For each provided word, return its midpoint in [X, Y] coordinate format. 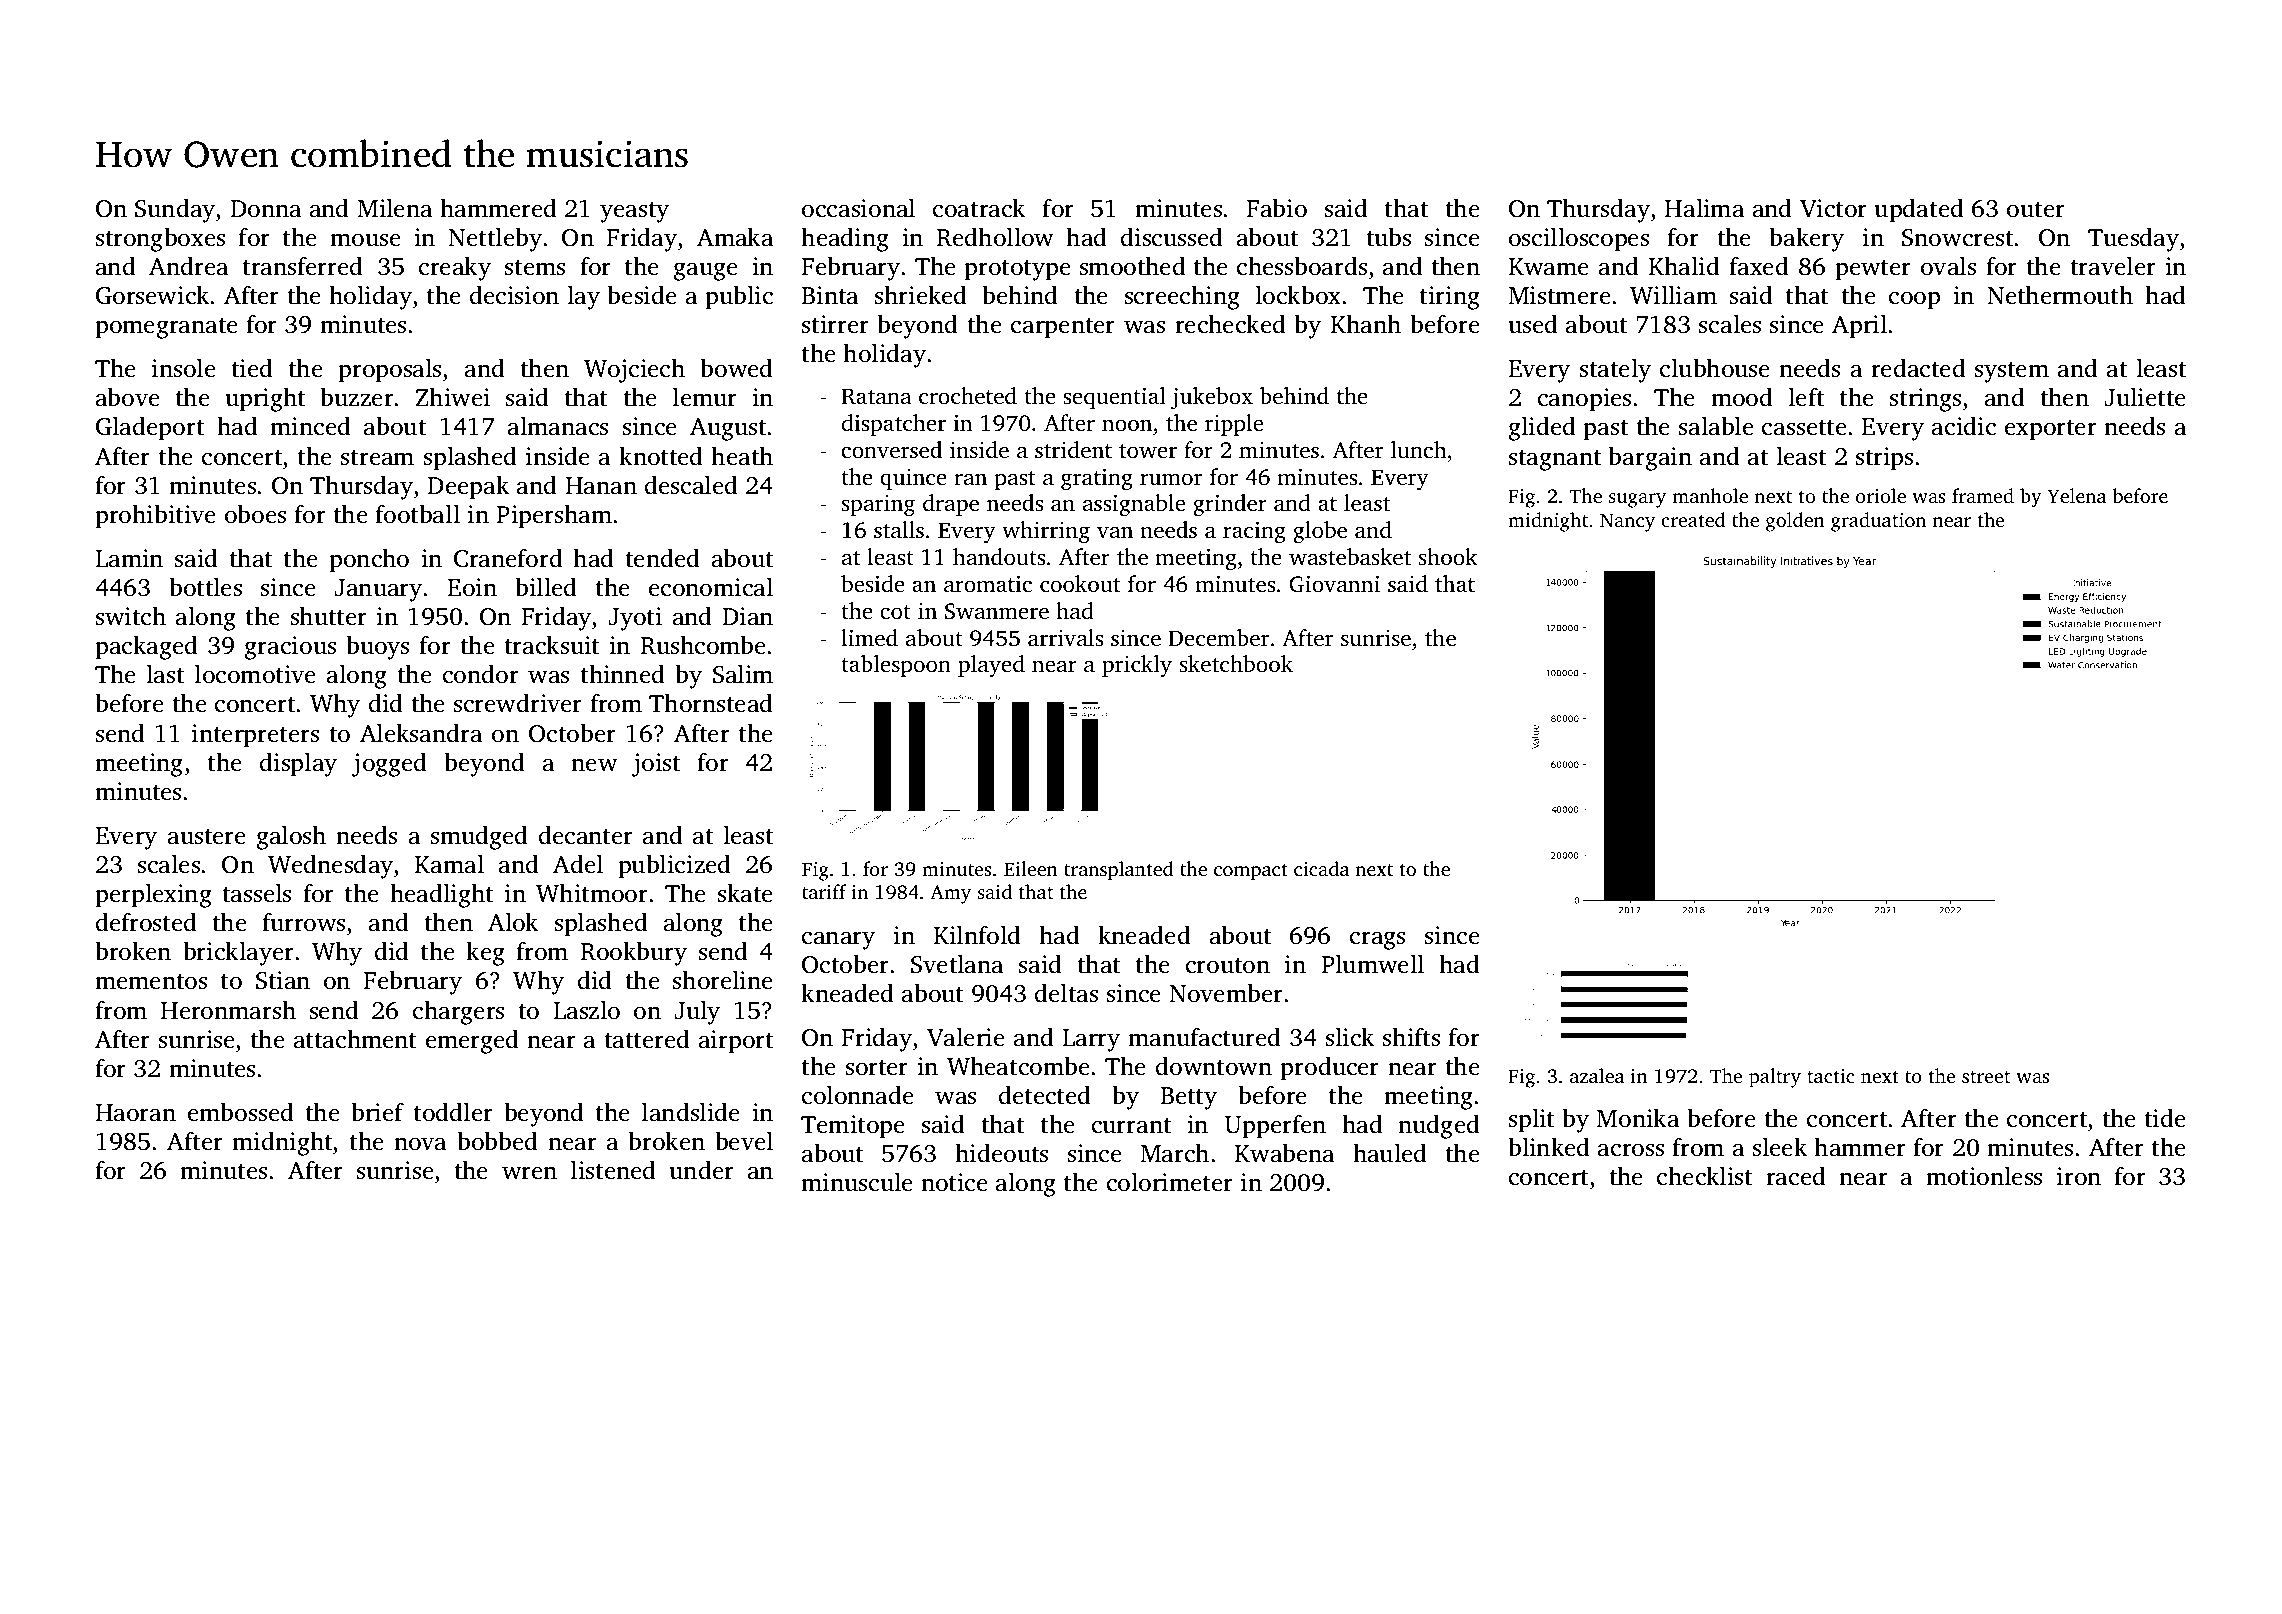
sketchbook [1236, 664]
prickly [1137, 666]
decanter [586, 835]
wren [529, 1173]
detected [1045, 1095]
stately [1615, 370]
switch [131, 616]
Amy [950, 894]
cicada [1321, 868]
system [2012, 372]
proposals [389, 370]
